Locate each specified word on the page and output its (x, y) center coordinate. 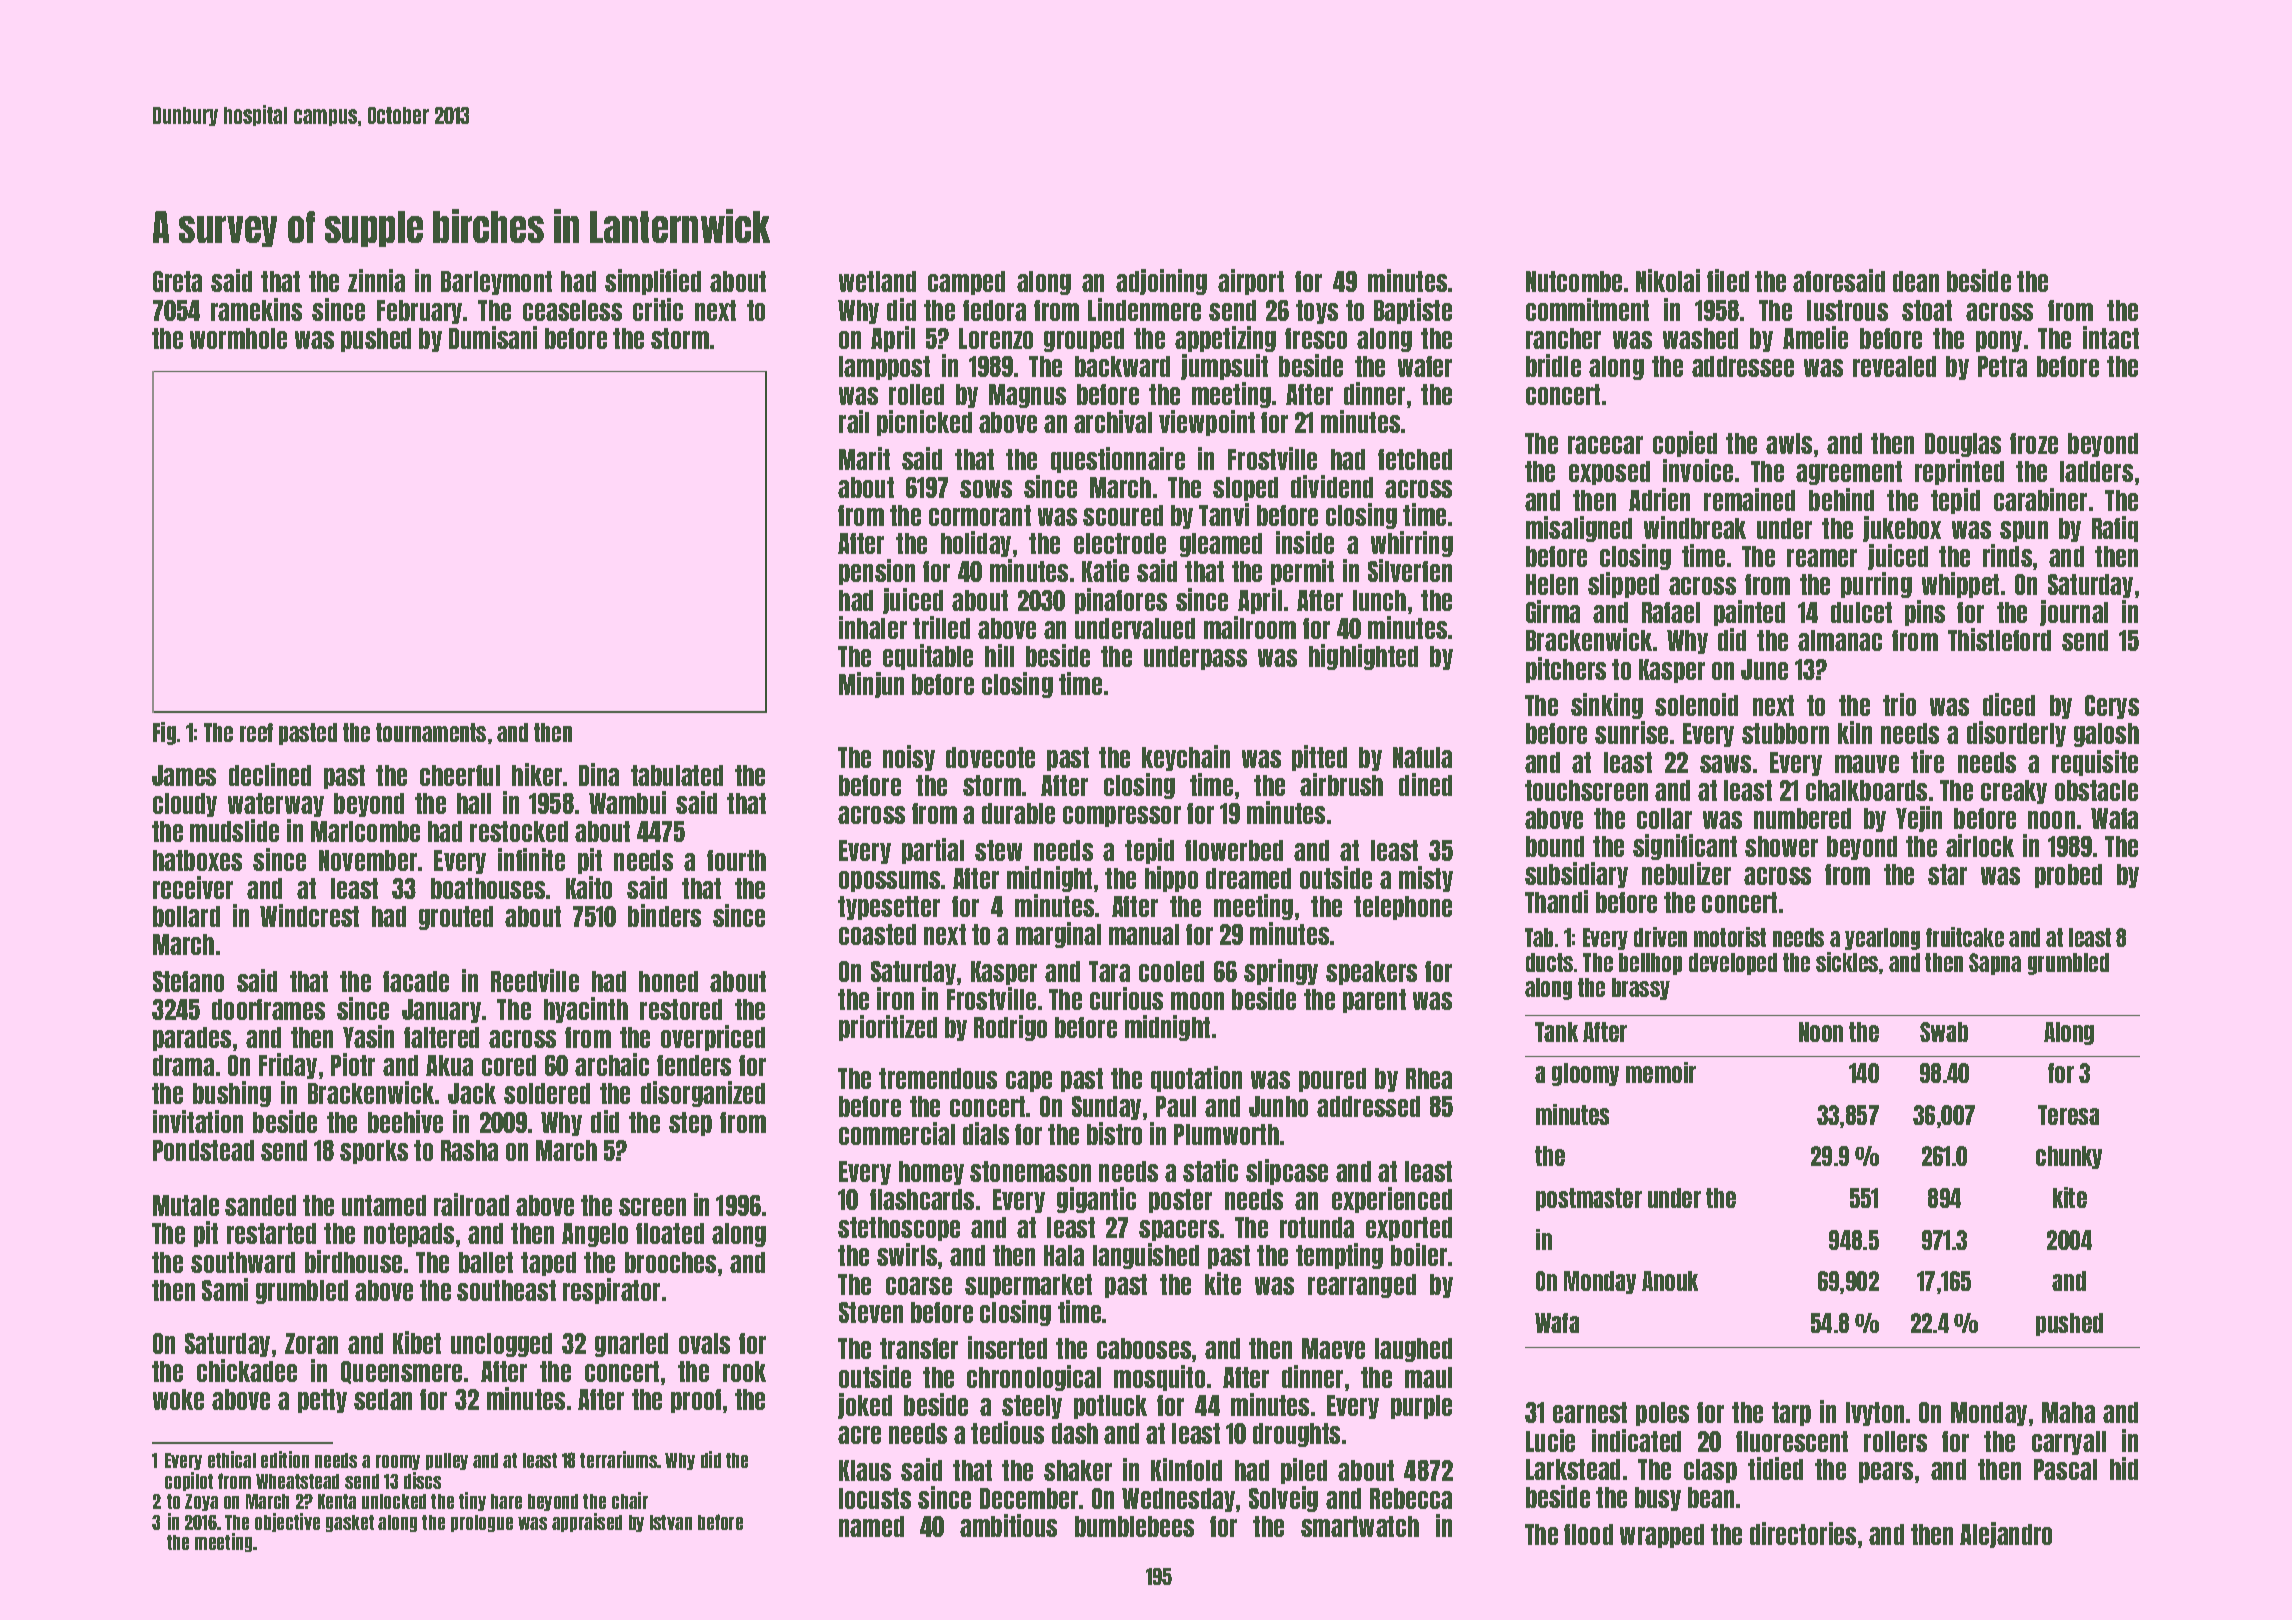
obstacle (2096, 790)
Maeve (1333, 1348)
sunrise (1631, 732)
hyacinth (586, 1010)
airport (1251, 282)
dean (1916, 281)
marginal (1058, 935)
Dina (599, 774)
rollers (1895, 1441)
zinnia (376, 280)
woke (178, 1399)
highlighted (1363, 657)
